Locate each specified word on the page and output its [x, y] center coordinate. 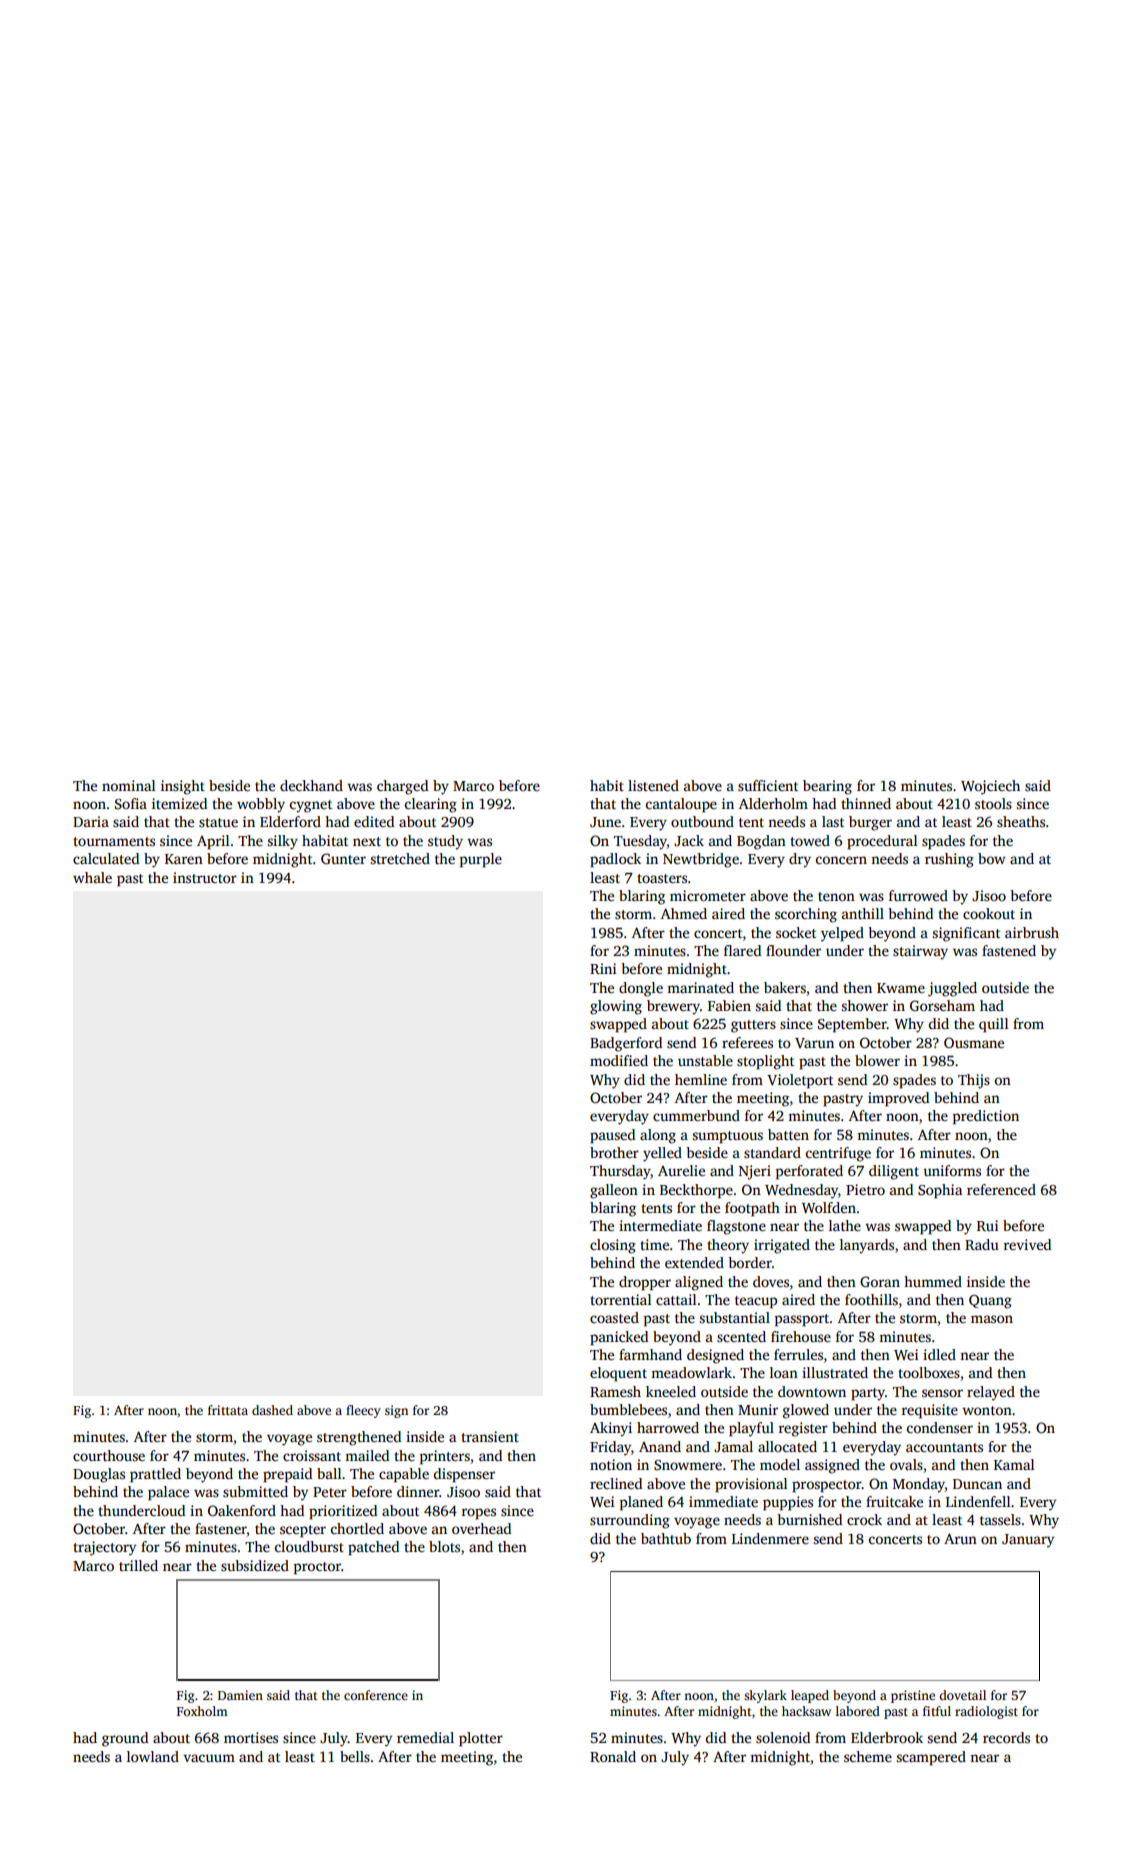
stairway [920, 952]
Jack [689, 840]
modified [619, 1060]
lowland [153, 1756]
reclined [616, 1483]
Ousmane [974, 1042]
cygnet [311, 806]
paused [612, 1136]
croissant [312, 1455]
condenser [940, 1427]
